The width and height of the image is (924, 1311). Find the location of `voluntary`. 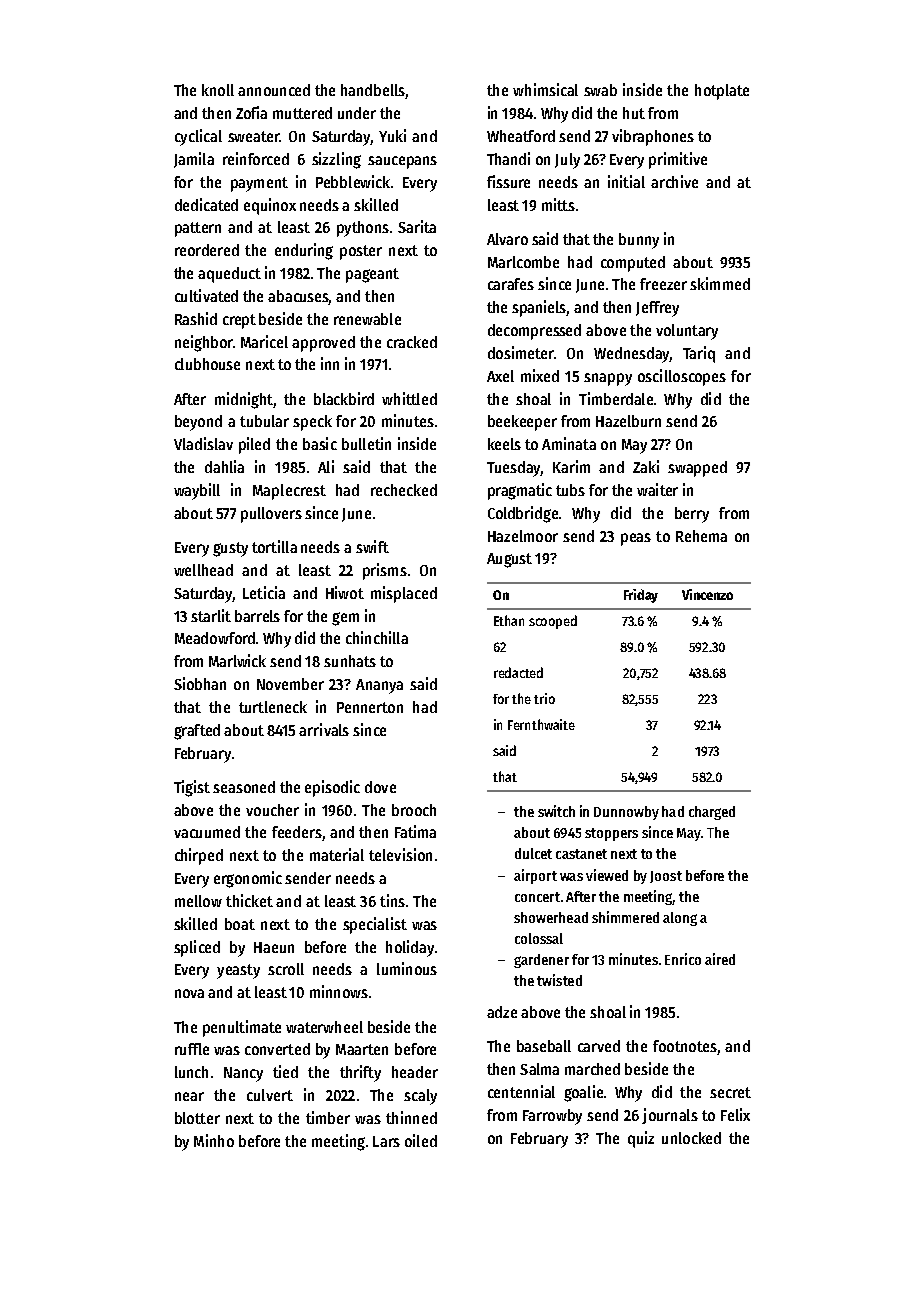

voluntary is located at coordinates (687, 332).
